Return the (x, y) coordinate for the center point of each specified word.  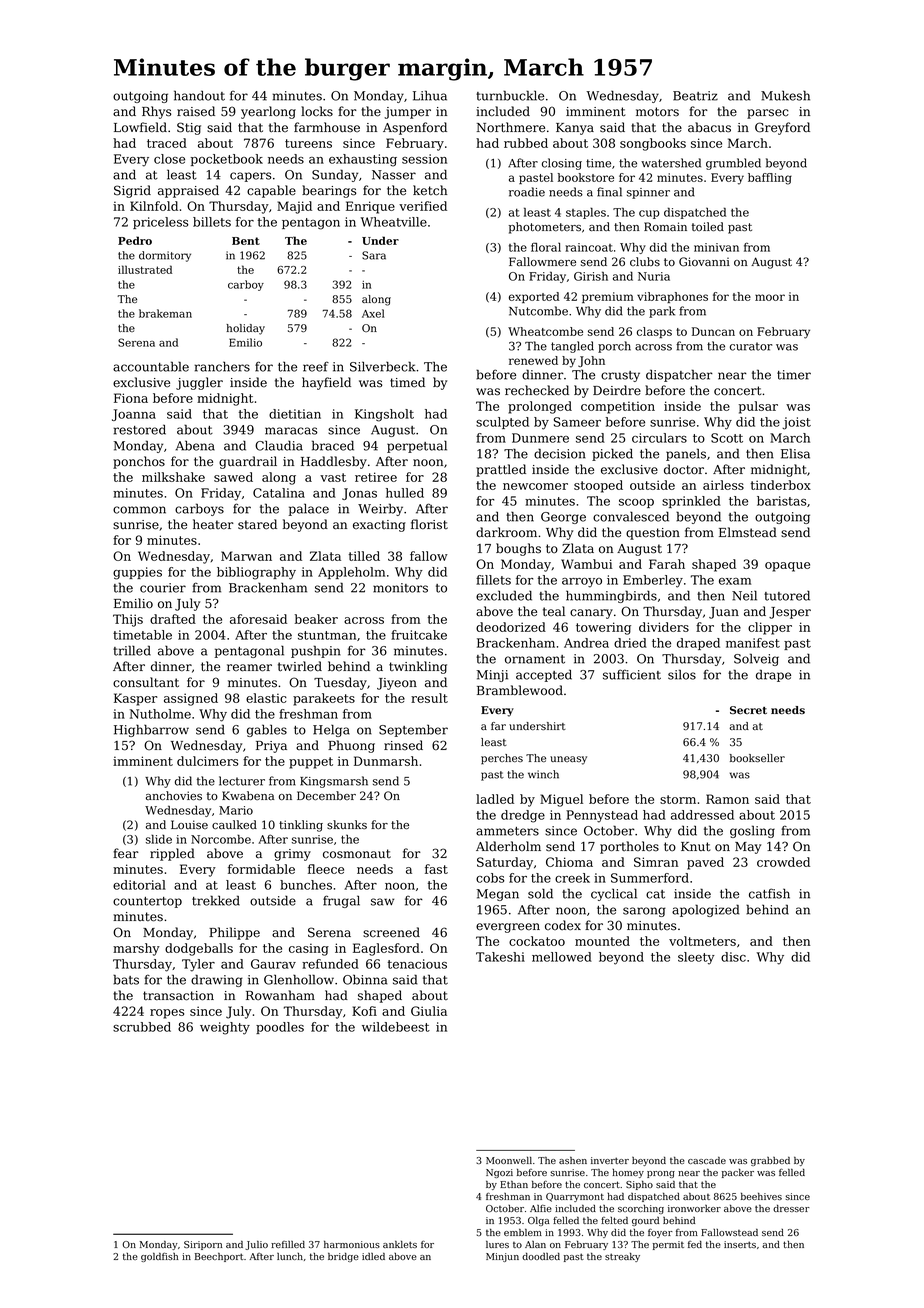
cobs (490, 878)
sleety (696, 958)
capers (251, 177)
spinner (648, 193)
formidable (261, 869)
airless (723, 485)
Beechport (219, 1257)
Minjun (502, 1257)
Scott (727, 438)
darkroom (506, 532)
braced (333, 445)
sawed (233, 477)
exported (534, 297)
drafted (173, 619)
